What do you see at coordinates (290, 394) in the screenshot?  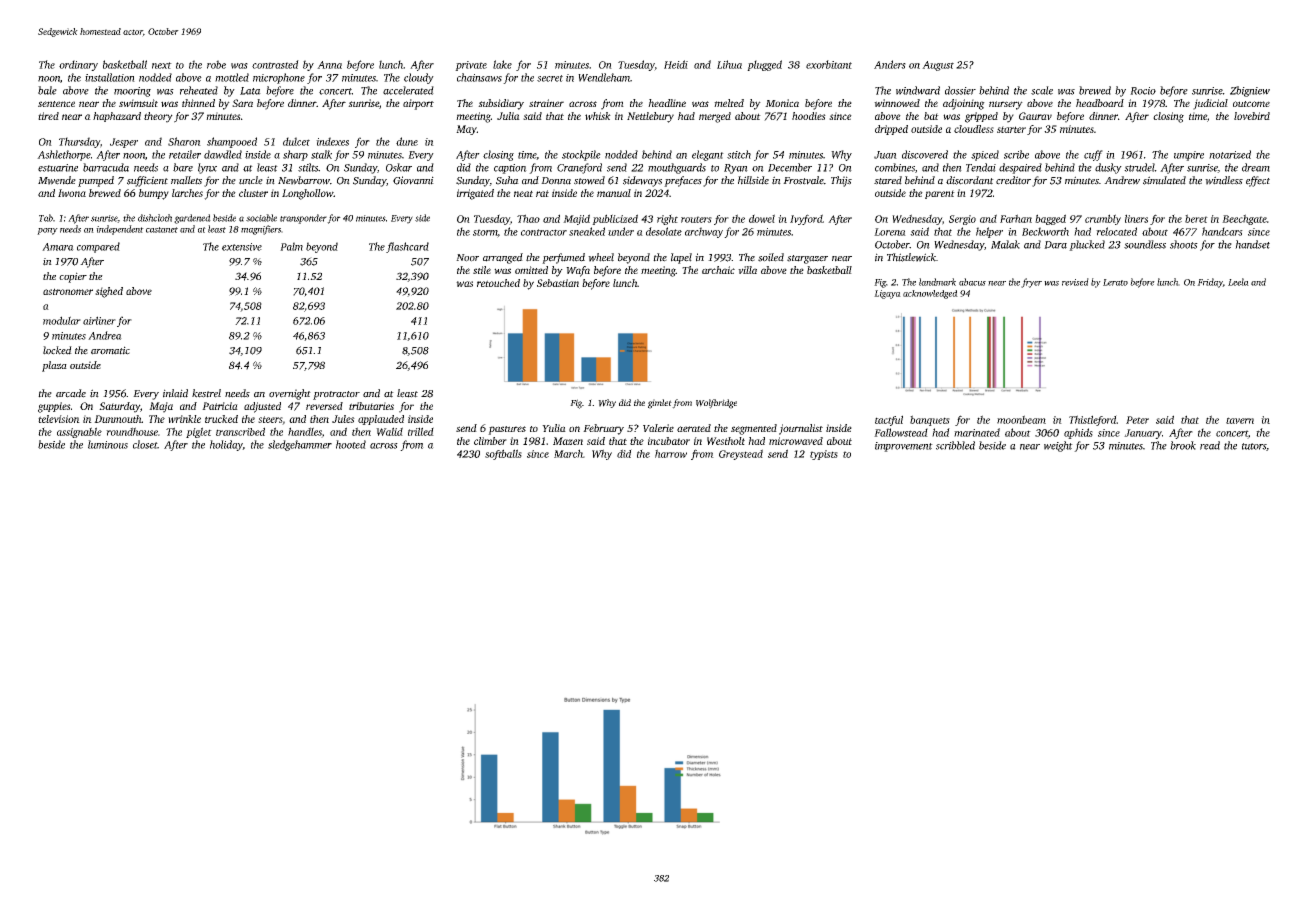 I see `overnight` at bounding box center [290, 394].
